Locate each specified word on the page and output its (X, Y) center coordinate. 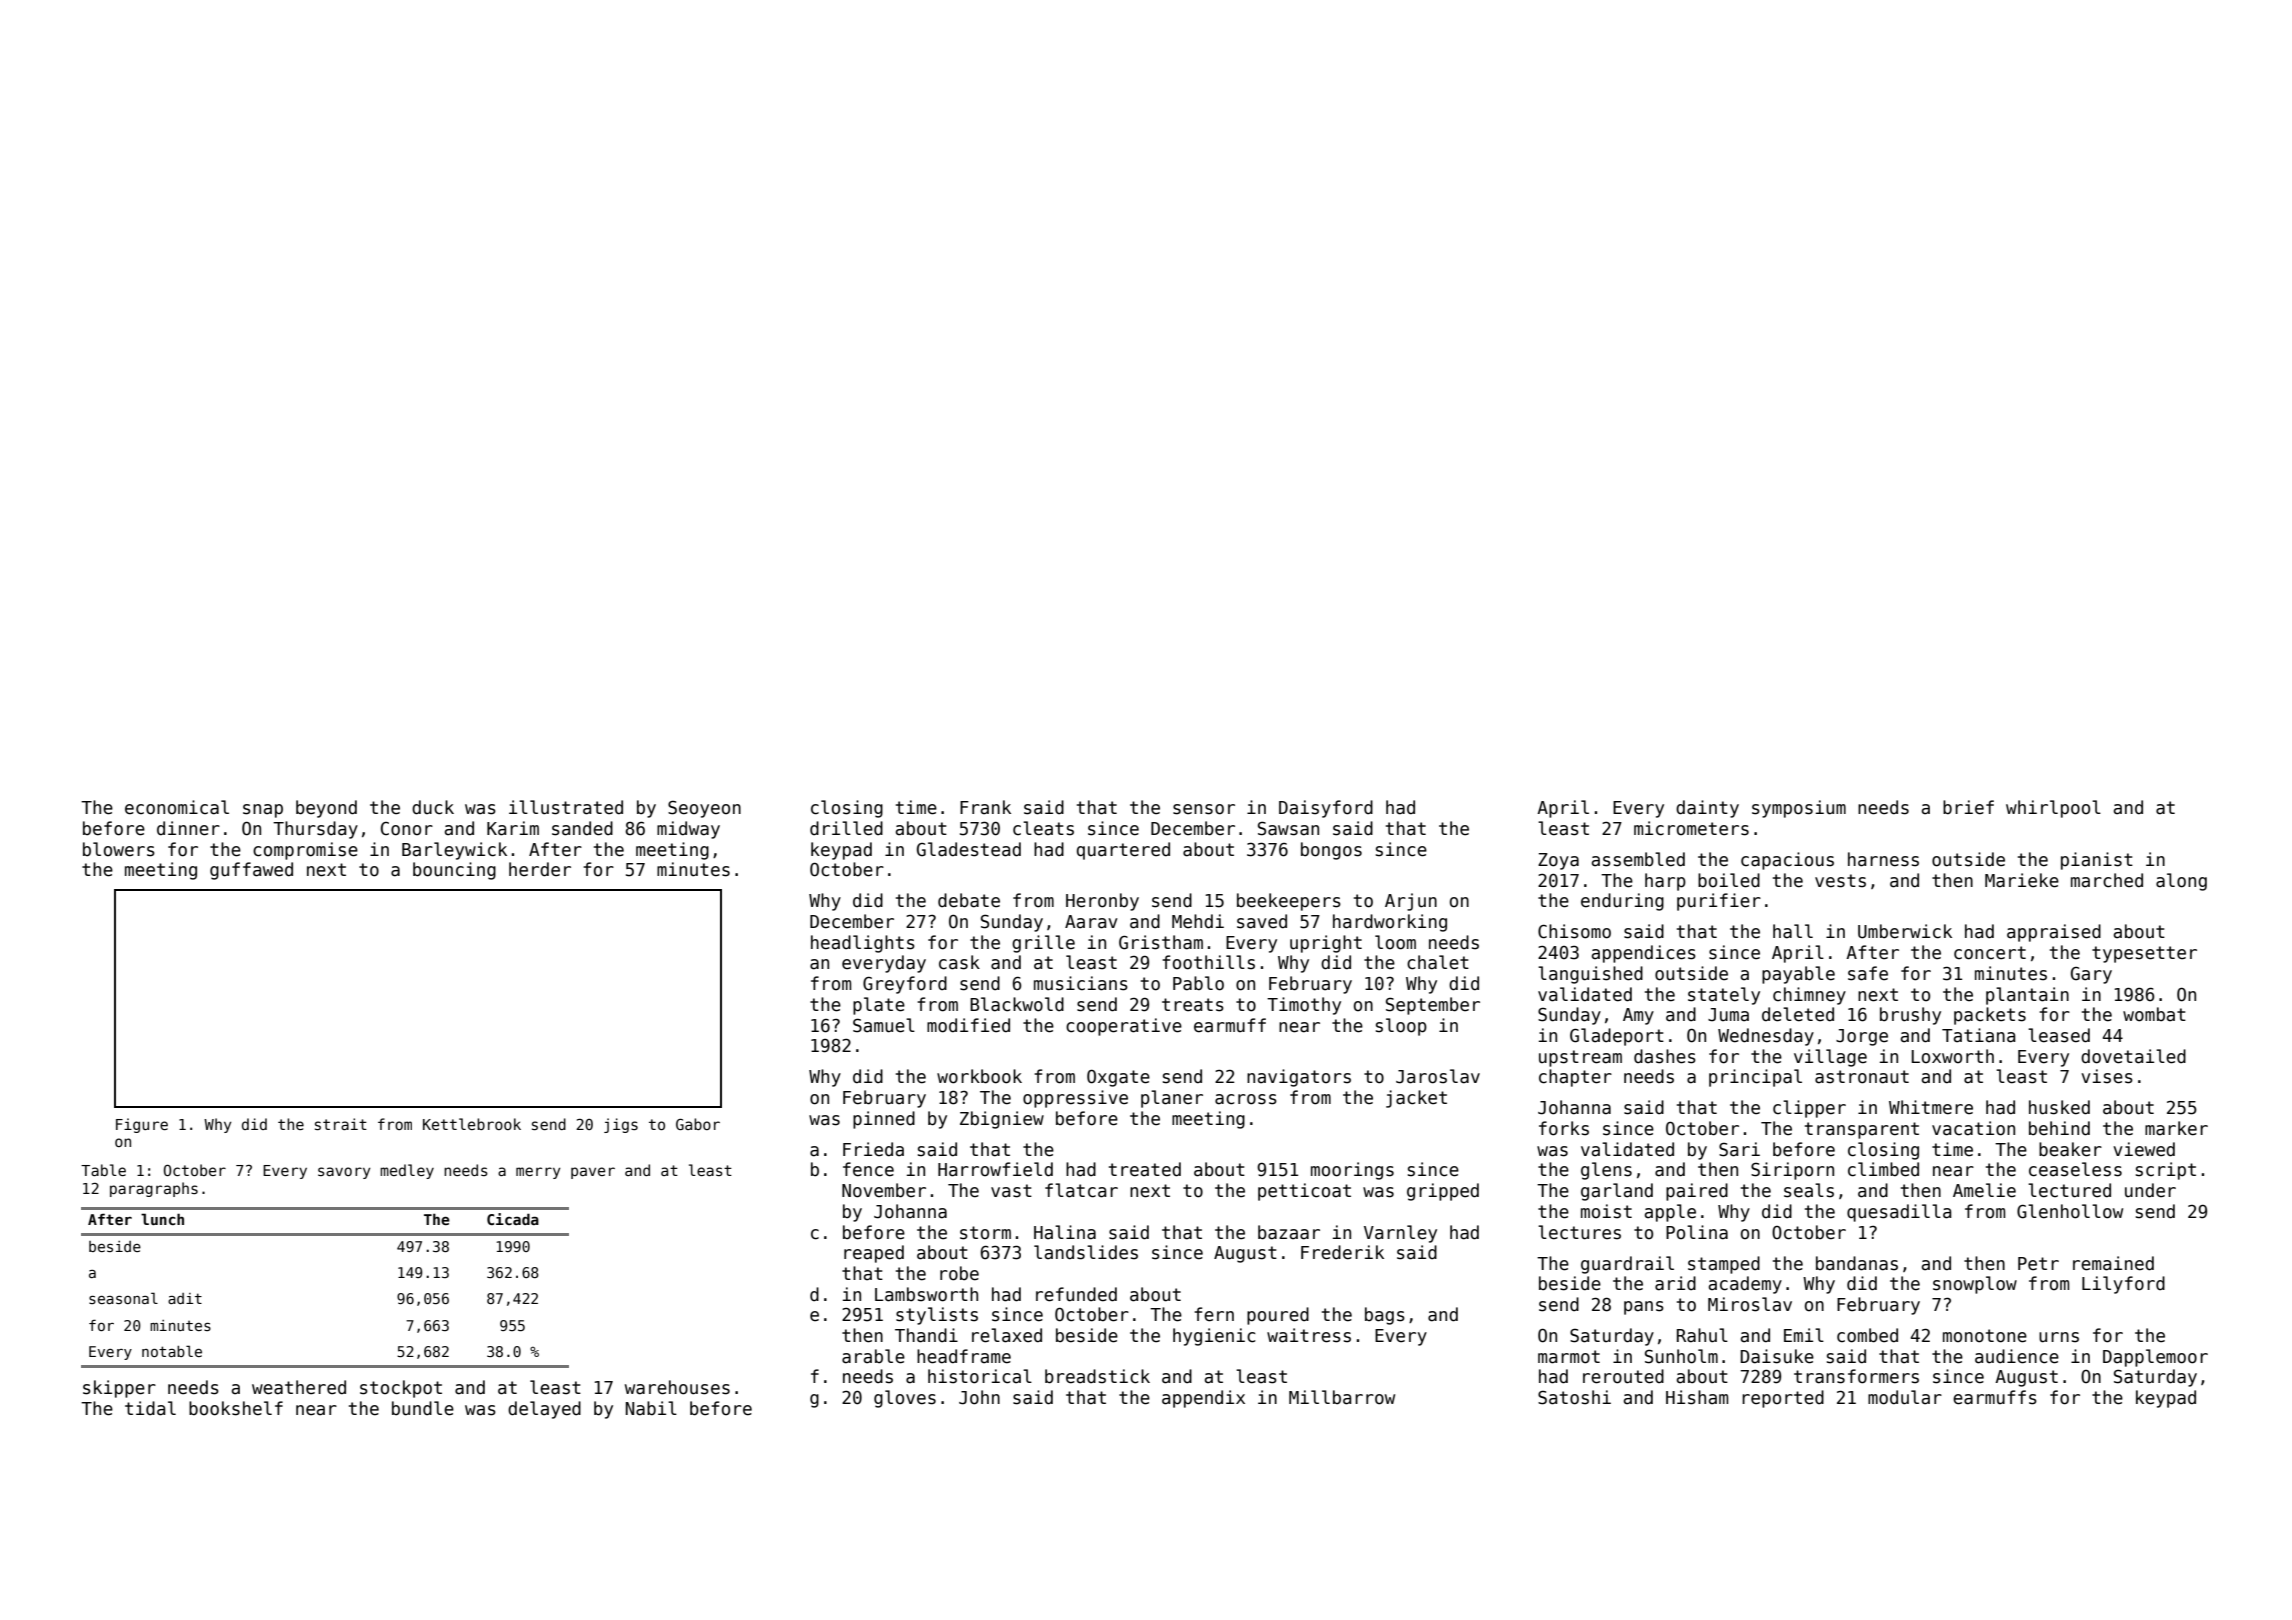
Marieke (2022, 880)
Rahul (1702, 1335)
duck (433, 807)
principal (1755, 1078)
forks (1564, 1128)
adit (185, 1298)
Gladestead (969, 849)
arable (873, 1356)
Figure (142, 1125)
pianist (2097, 861)
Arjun (1411, 902)
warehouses (677, 1387)
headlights (863, 944)
